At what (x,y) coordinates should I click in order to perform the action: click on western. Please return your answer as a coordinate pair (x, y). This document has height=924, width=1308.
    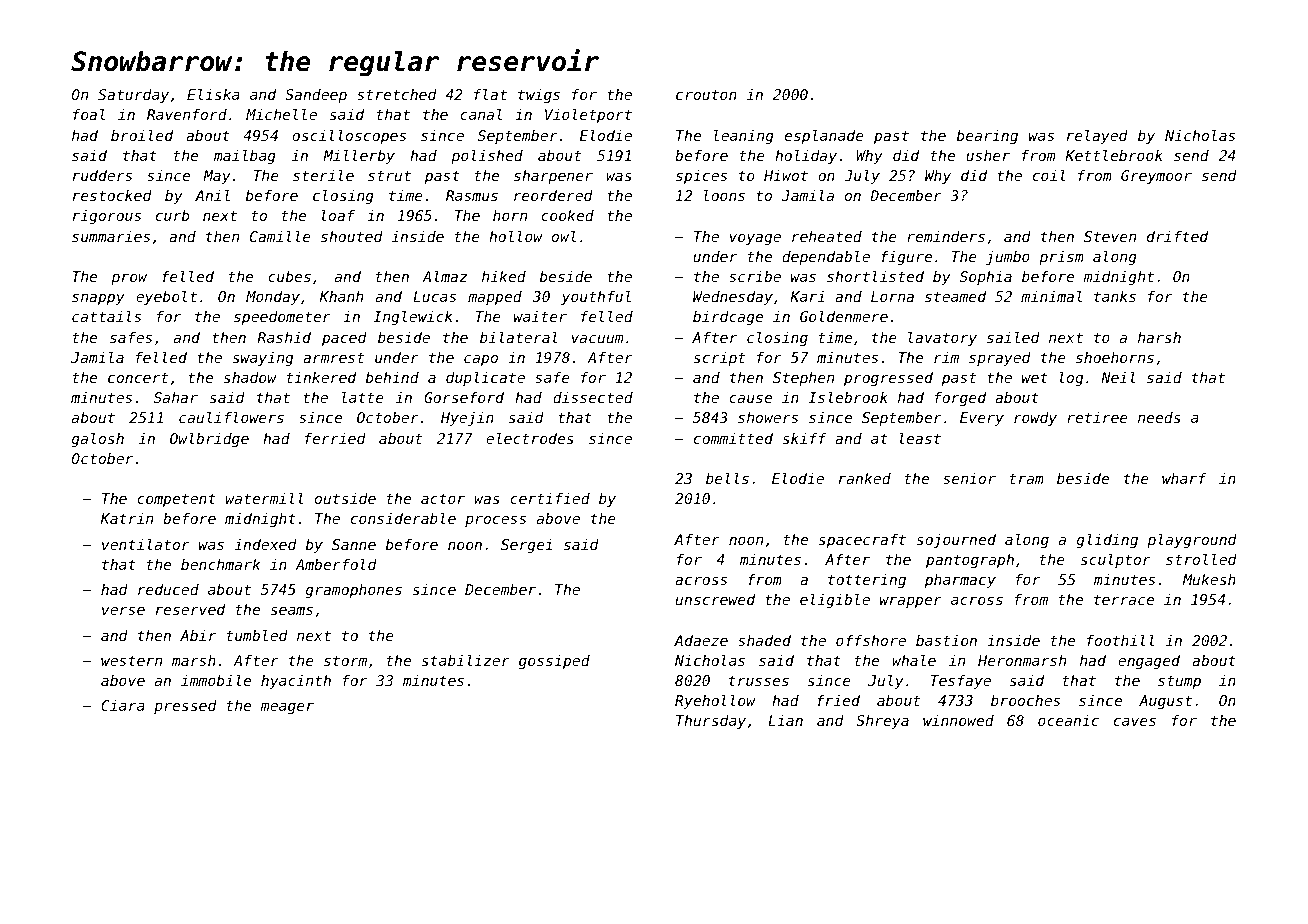
    Looking at the image, I should click on (131, 660).
